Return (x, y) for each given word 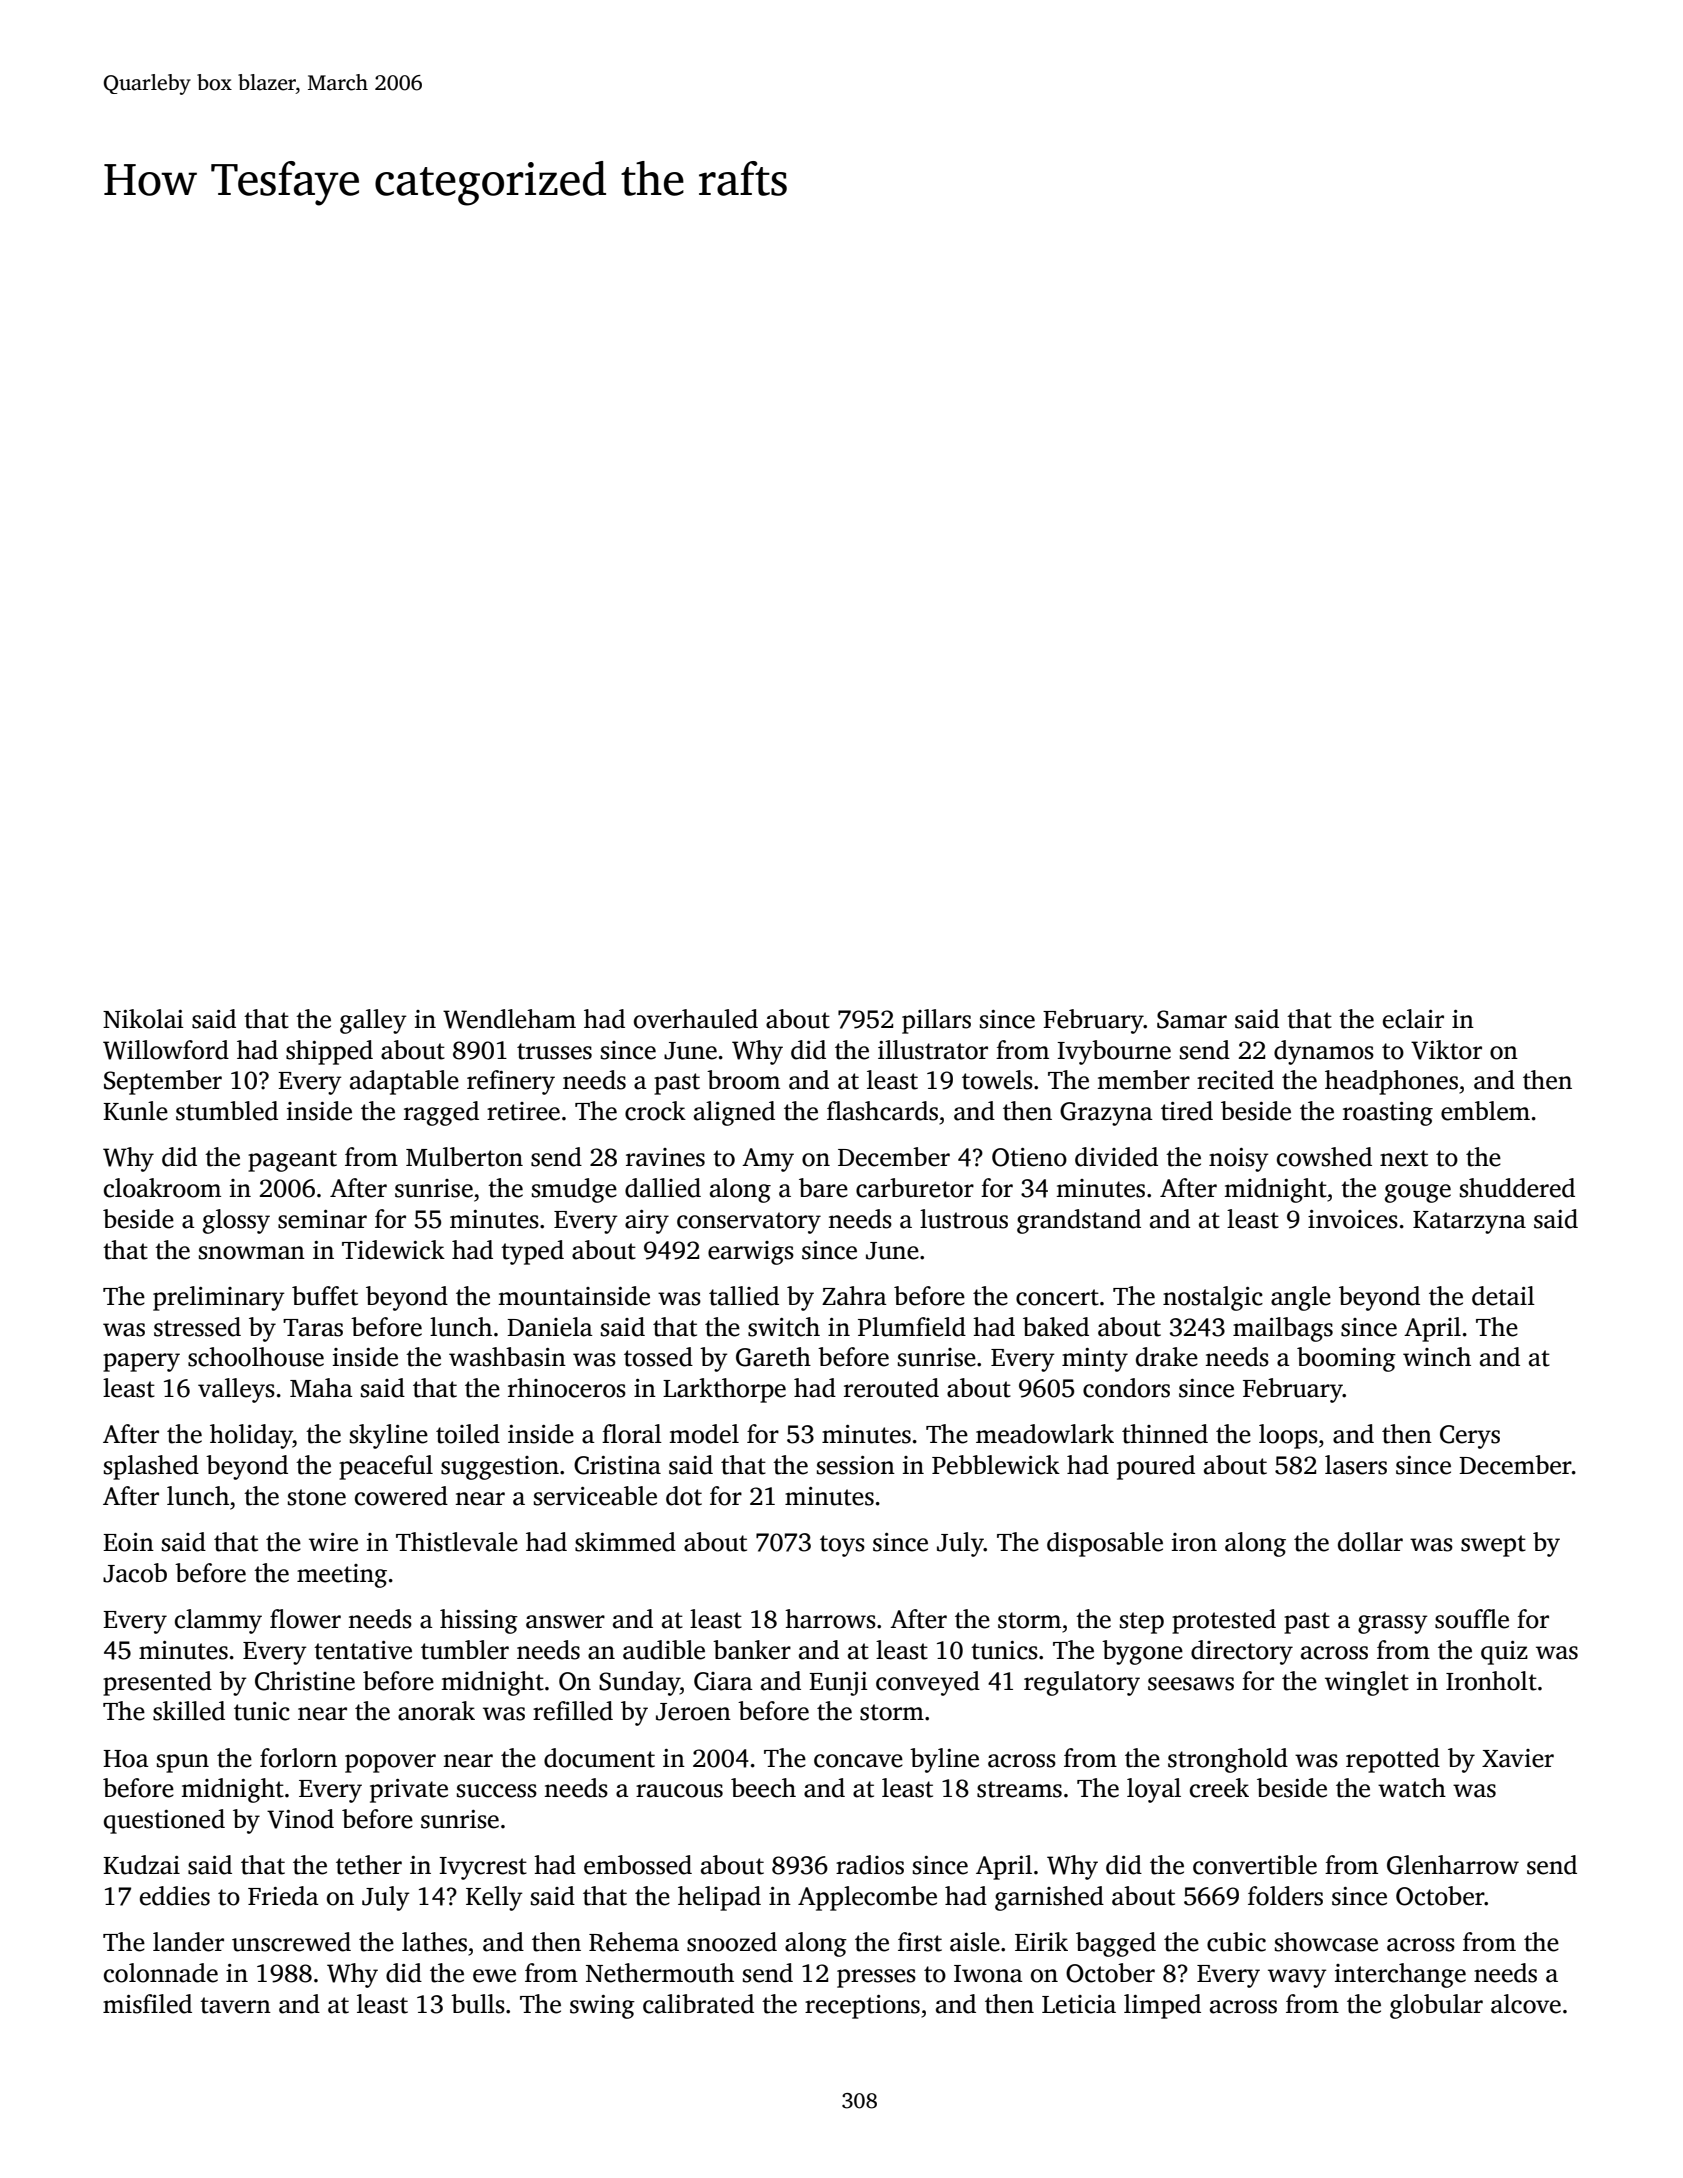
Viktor (1446, 1050)
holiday (251, 1436)
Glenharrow (1453, 1865)
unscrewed (291, 1942)
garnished (1049, 1898)
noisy (1239, 1160)
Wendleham (509, 1019)
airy (647, 1222)
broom (743, 1080)
